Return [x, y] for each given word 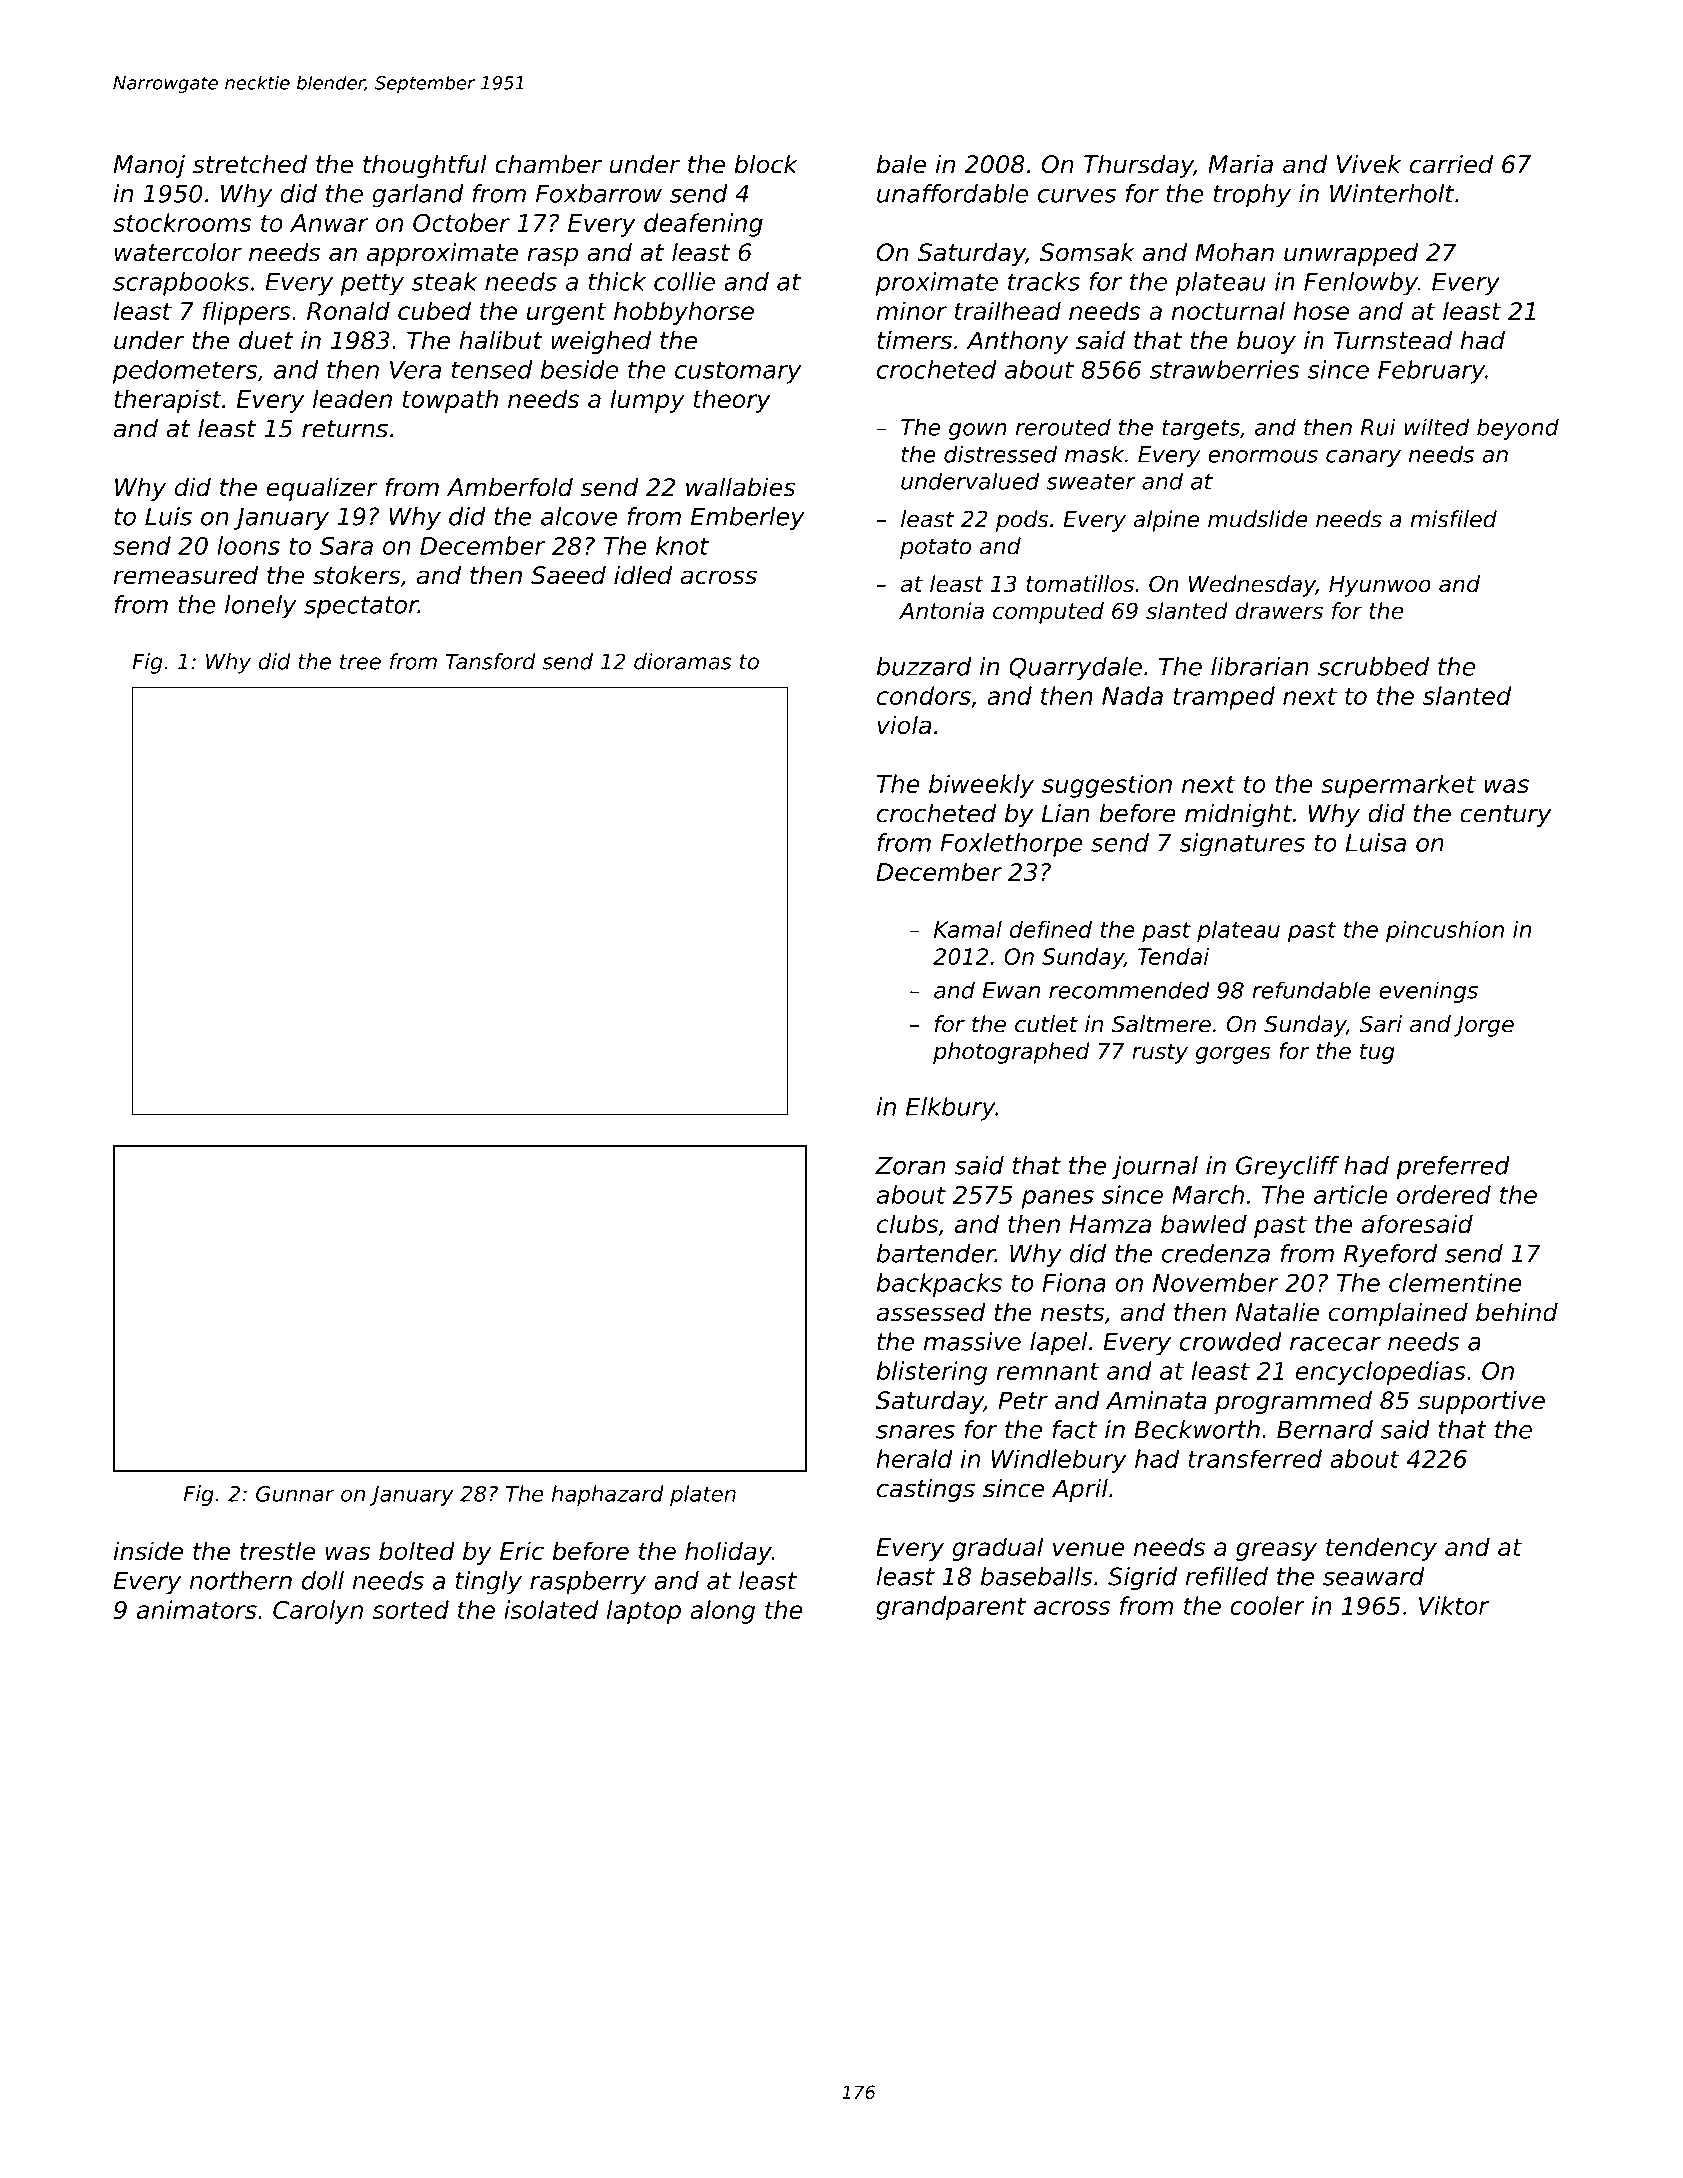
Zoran [910, 1165]
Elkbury [951, 1109]
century [1506, 816]
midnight [1238, 815]
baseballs [1036, 1576]
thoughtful [425, 166]
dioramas [683, 661]
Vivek [1369, 164]
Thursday [1139, 166]
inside [148, 1551]
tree [360, 662]
